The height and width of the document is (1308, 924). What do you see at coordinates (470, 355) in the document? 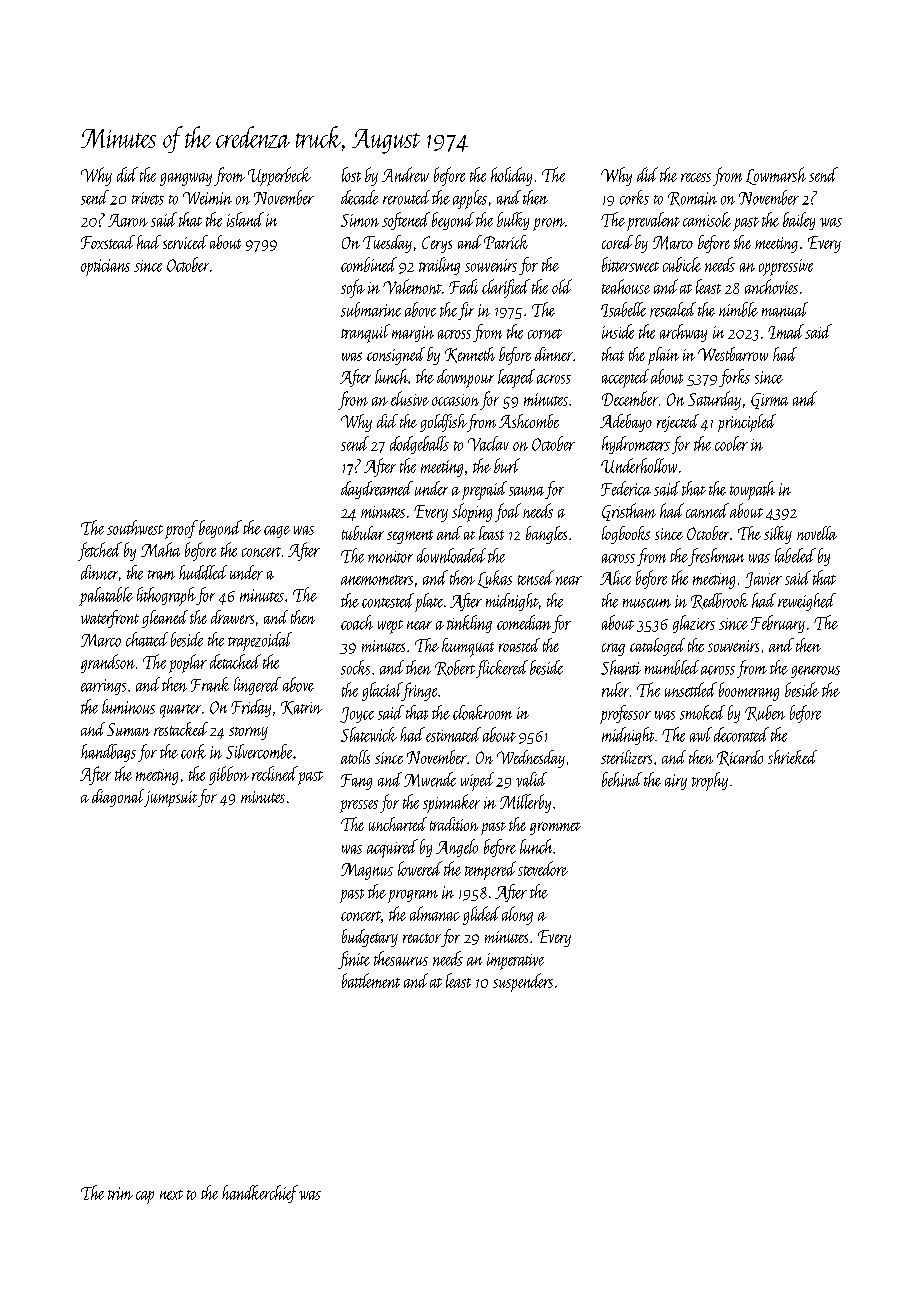
I see `Kenneth` at bounding box center [470, 355].
